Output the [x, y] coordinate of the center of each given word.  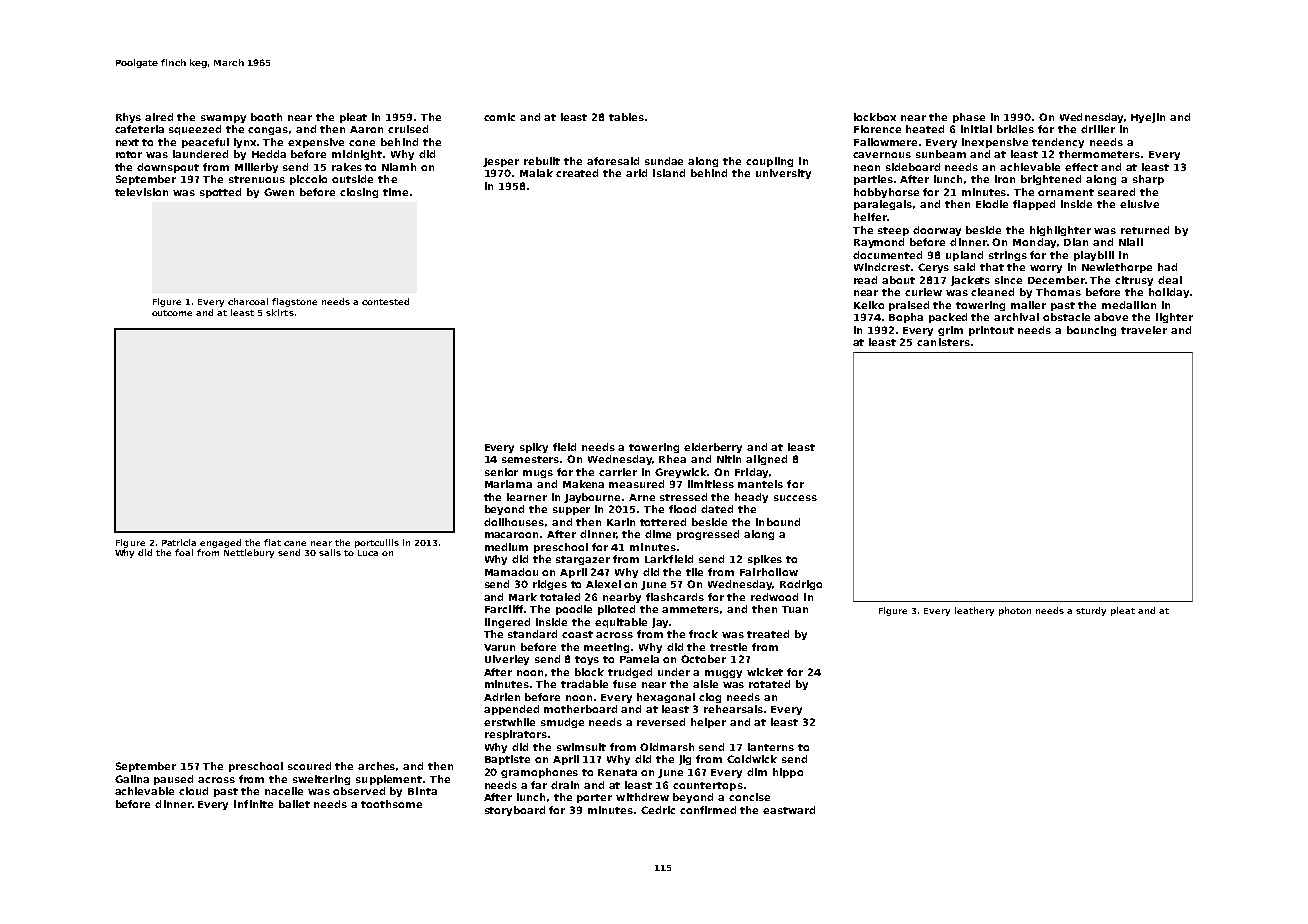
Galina [132, 779]
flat [272, 542]
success [795, 498]
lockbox [875, 117]
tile [694, 572]
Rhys [128, 118]
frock [703, 634]
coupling [769, 162]
